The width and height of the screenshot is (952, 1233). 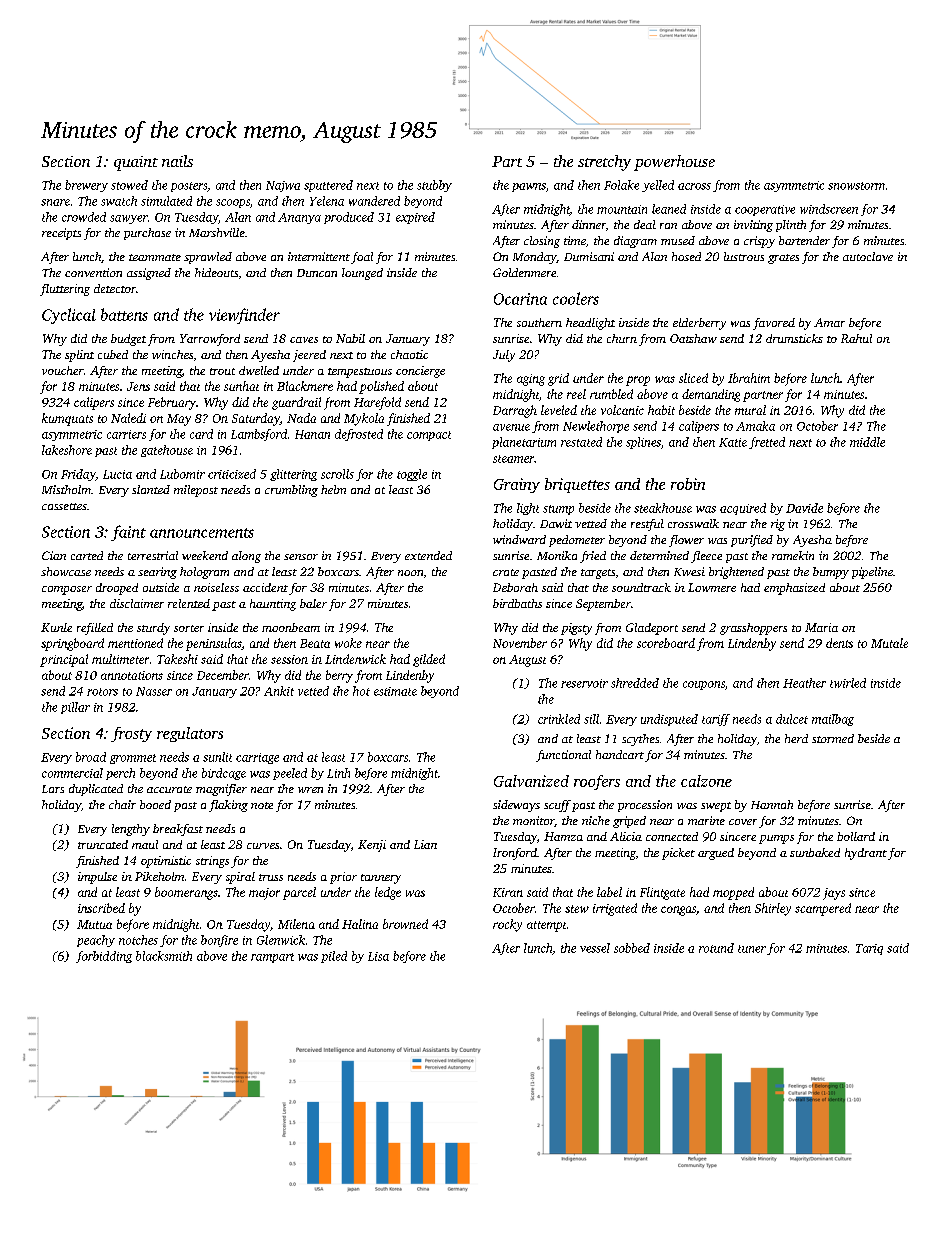 I want to click on coupons, so click(x=704, y=685).
